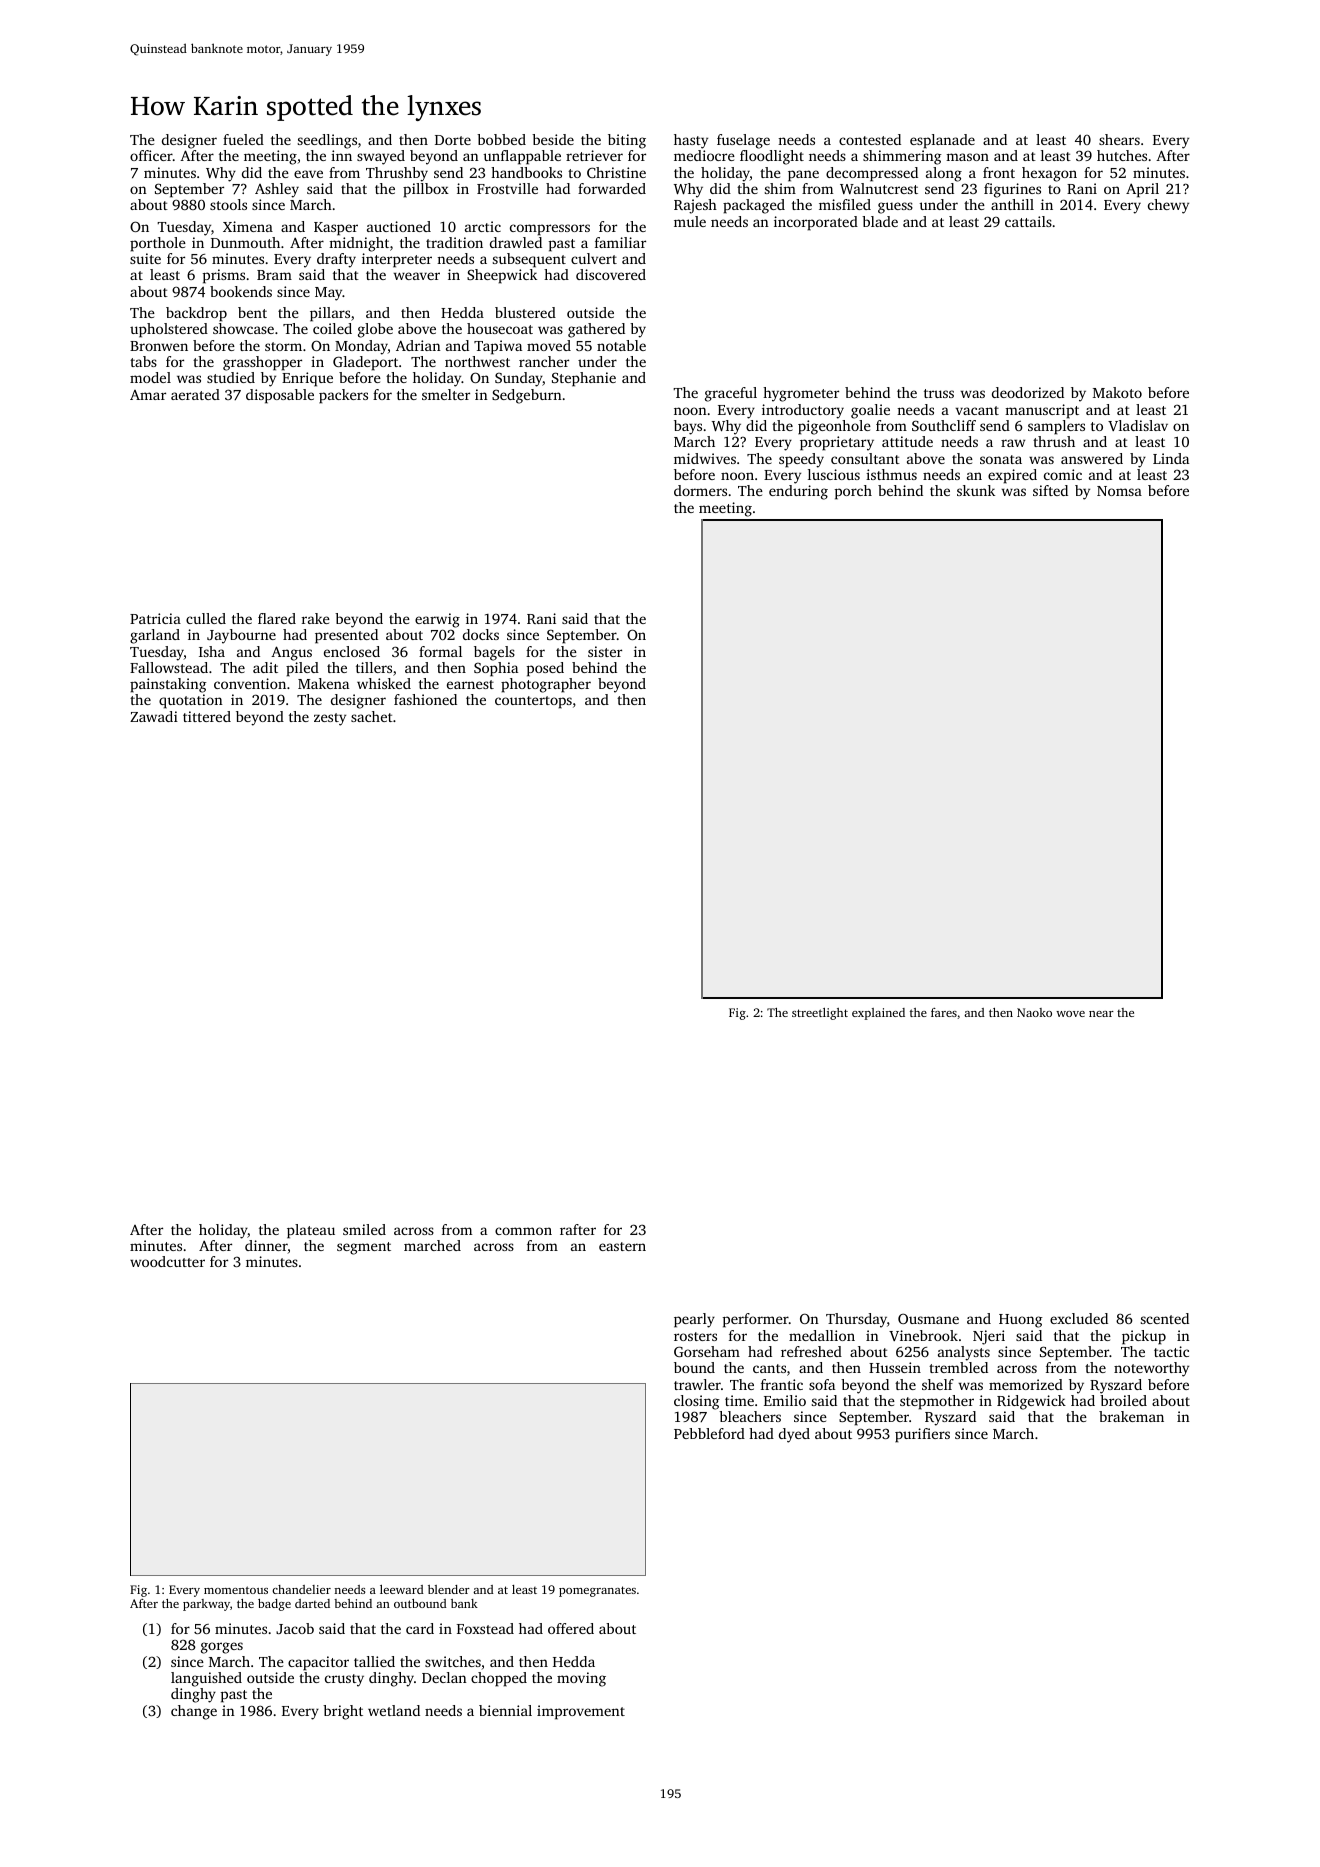 The image size is (1320, 1867). I want to click on tittered, so click(207, 716).
